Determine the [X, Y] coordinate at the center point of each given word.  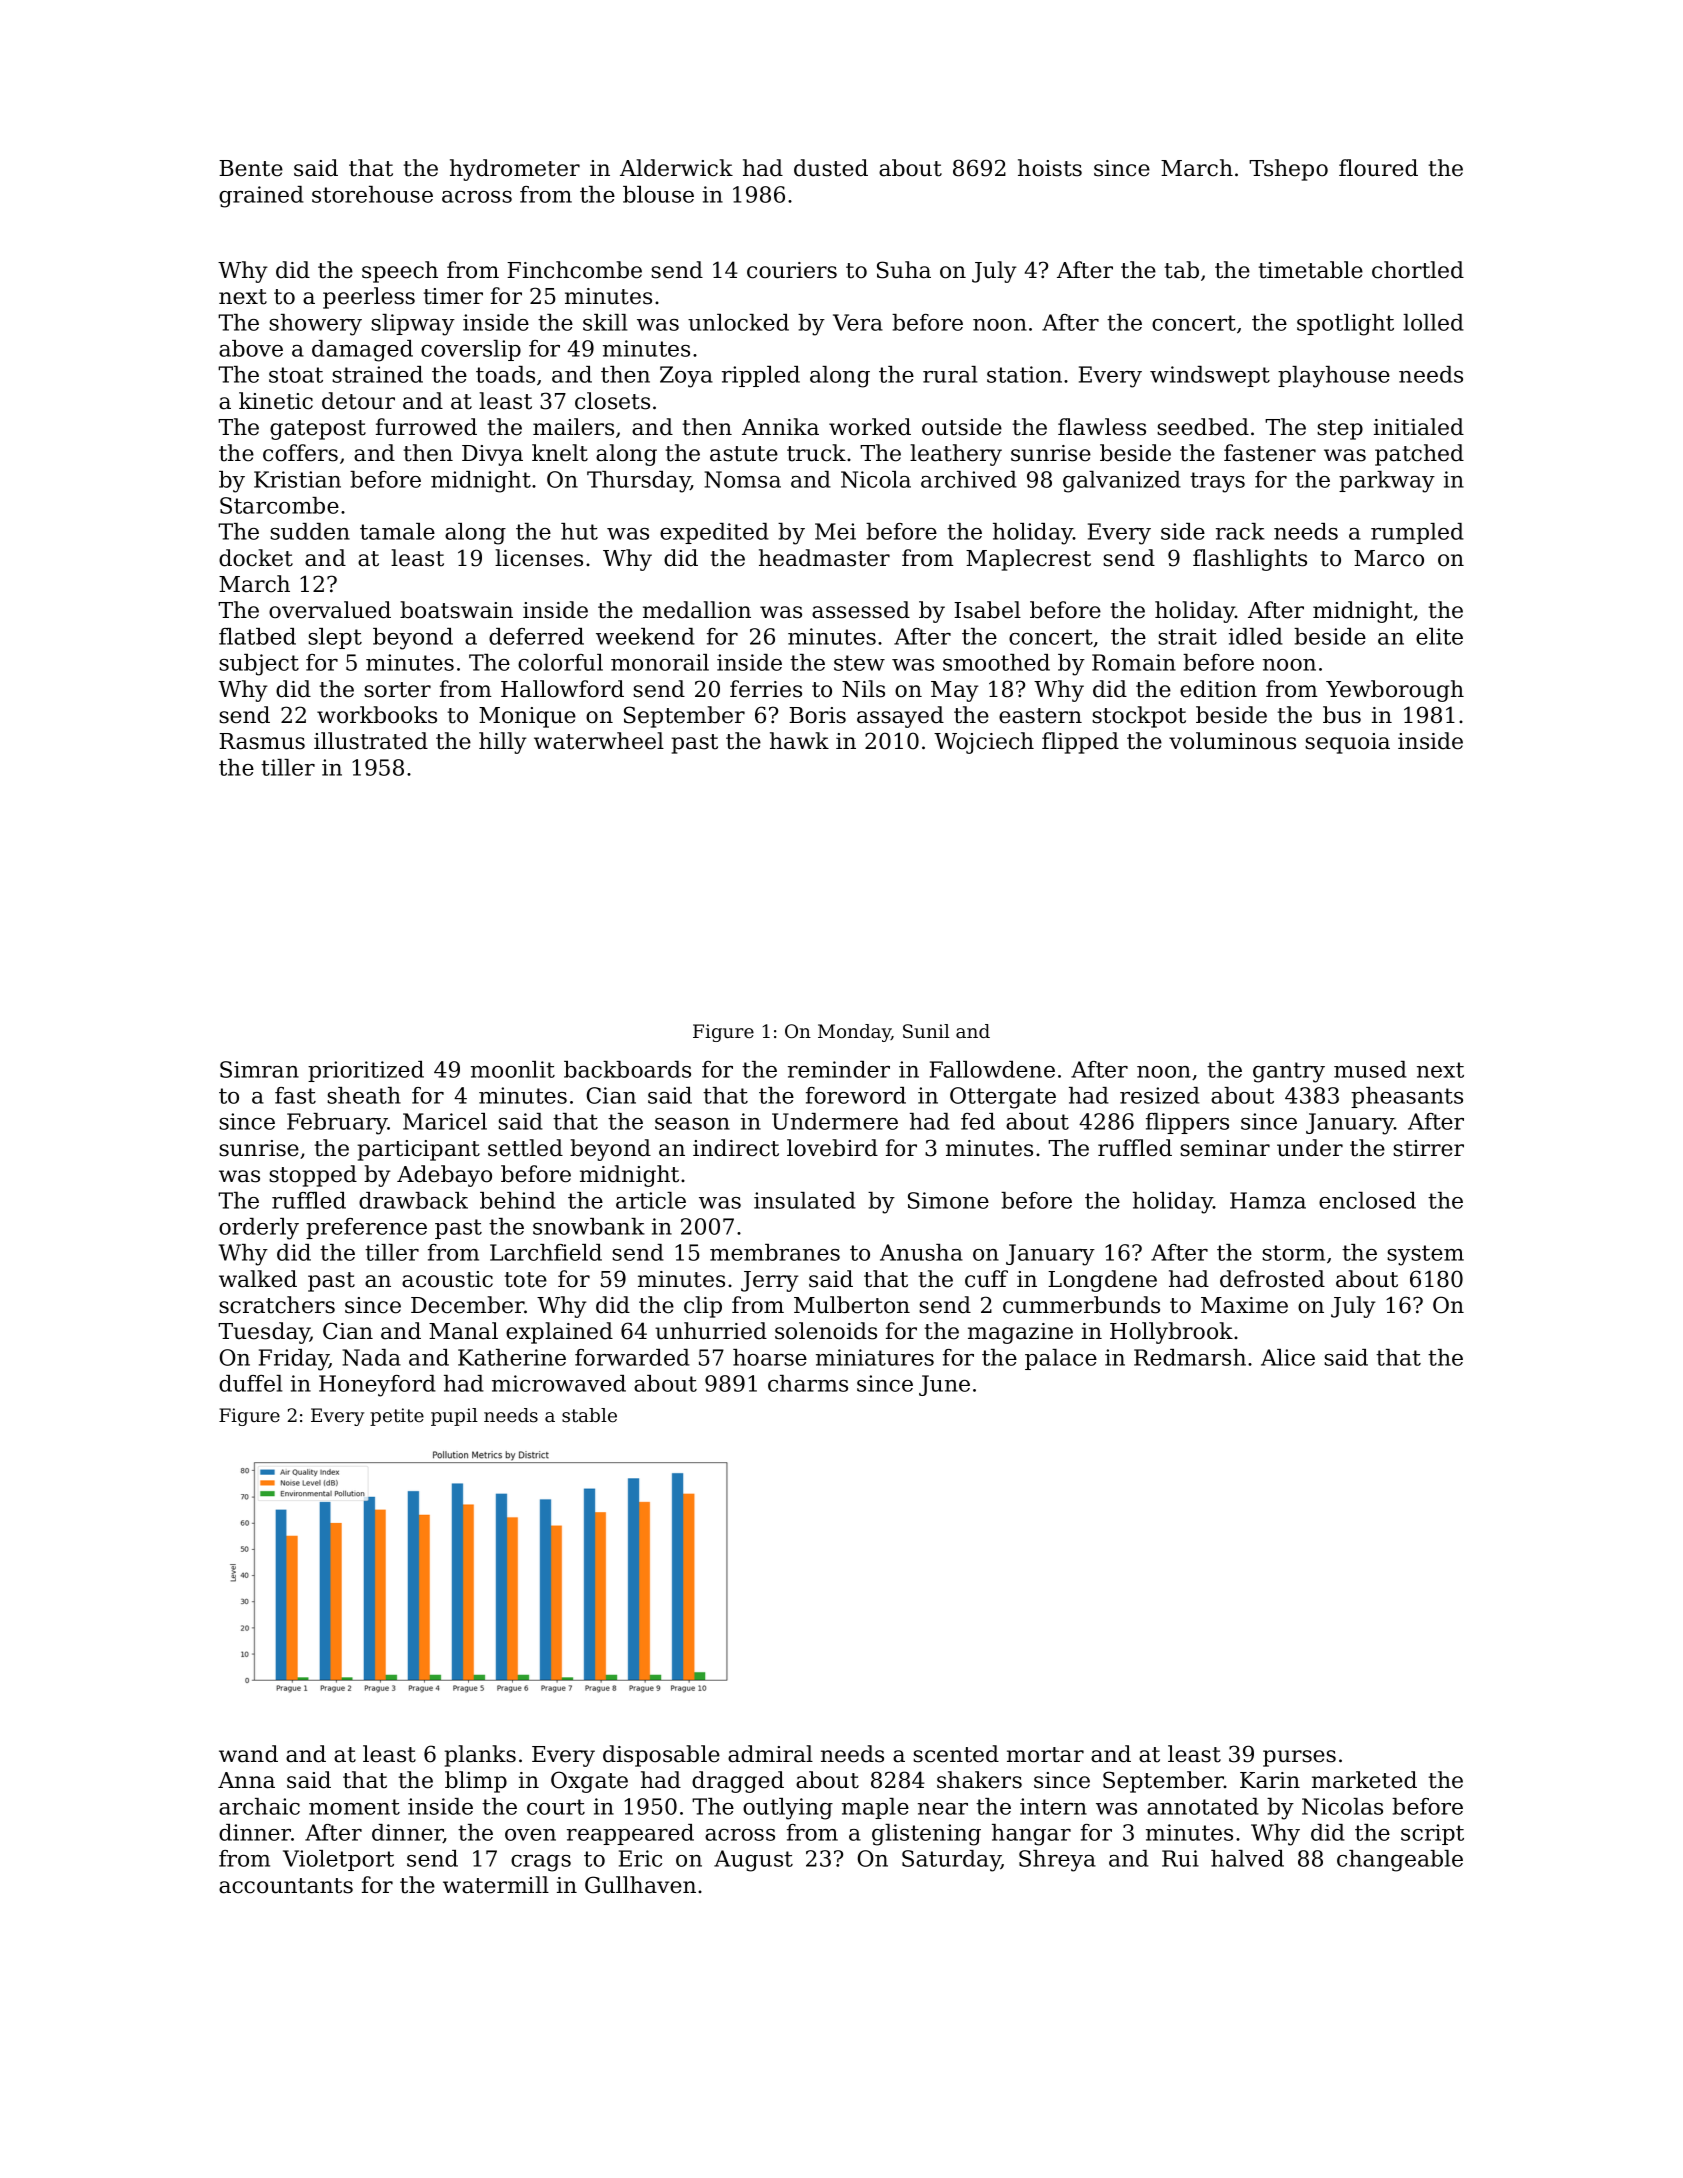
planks [480, 1756]
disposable [661, 1756]
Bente [251, 168]
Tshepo [1288, 170]
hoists [1050, 168]
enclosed [1367, 1200]
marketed [1364, 1780]
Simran [259, 1069]
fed [978, 1121]
